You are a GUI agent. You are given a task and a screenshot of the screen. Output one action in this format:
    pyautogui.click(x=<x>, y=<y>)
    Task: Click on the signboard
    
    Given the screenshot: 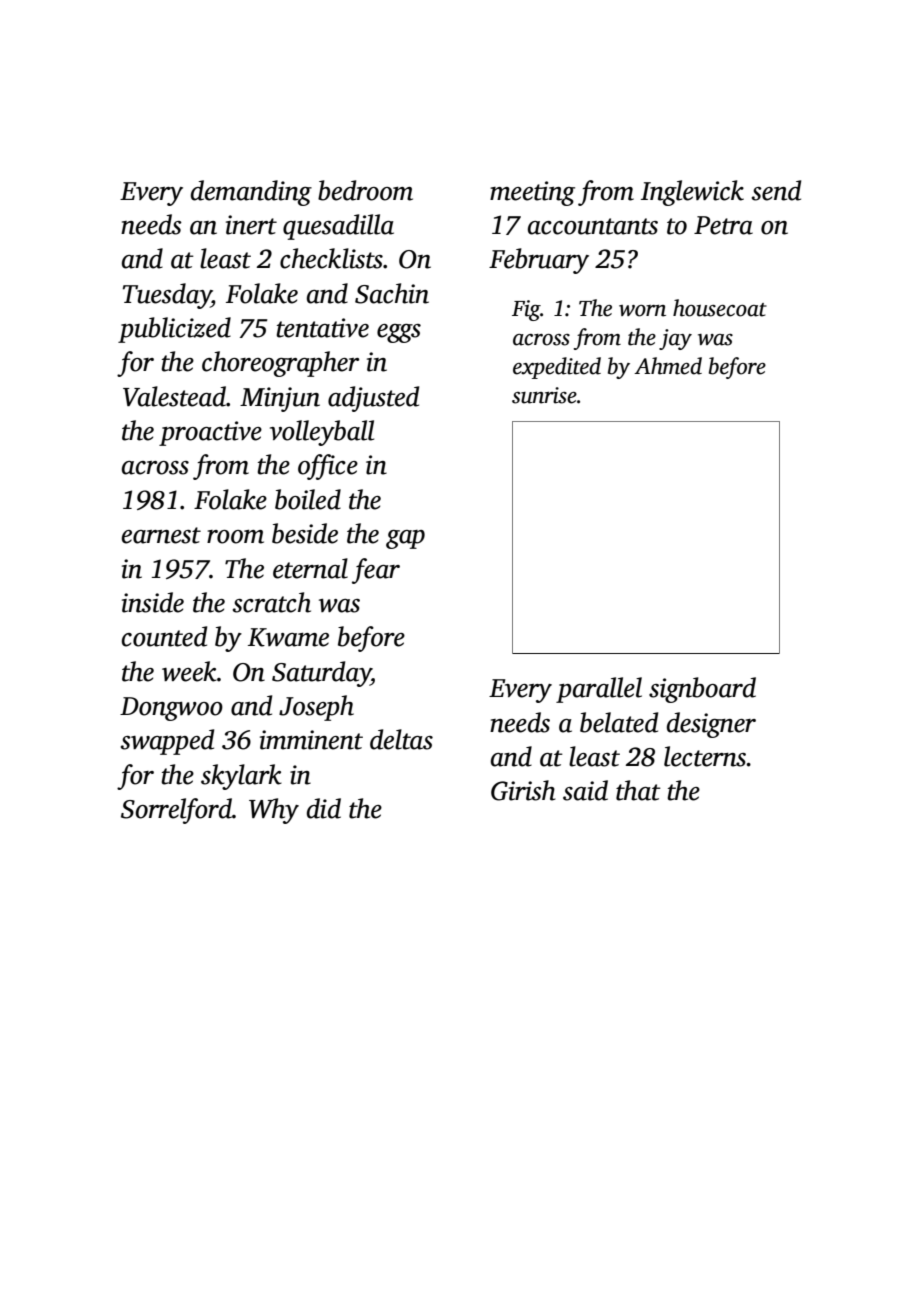 What is the action you would take?
    pyautogui.click(x=702, y=690)
